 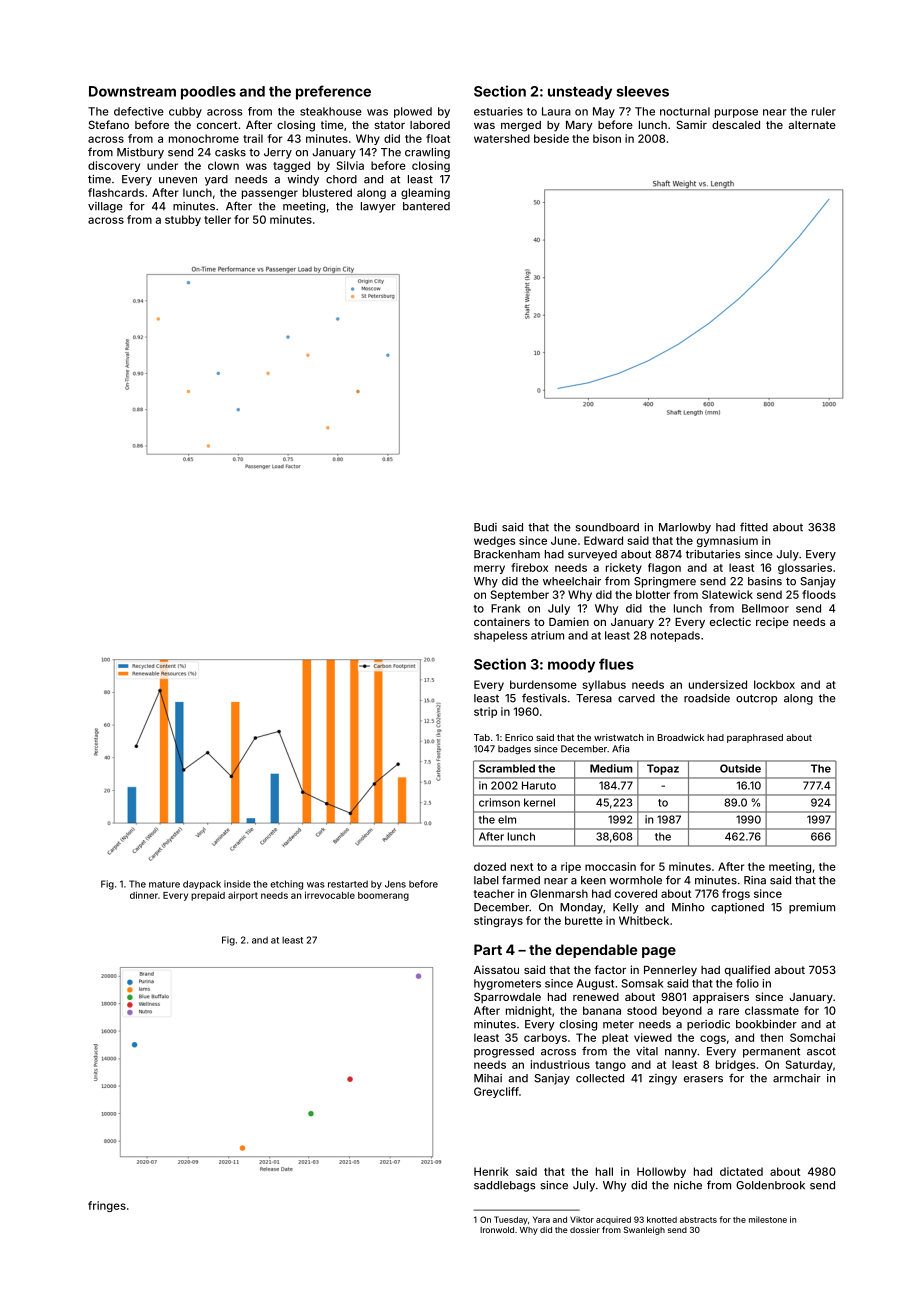 I want to click on ruler, so click(x=824, y=111).
